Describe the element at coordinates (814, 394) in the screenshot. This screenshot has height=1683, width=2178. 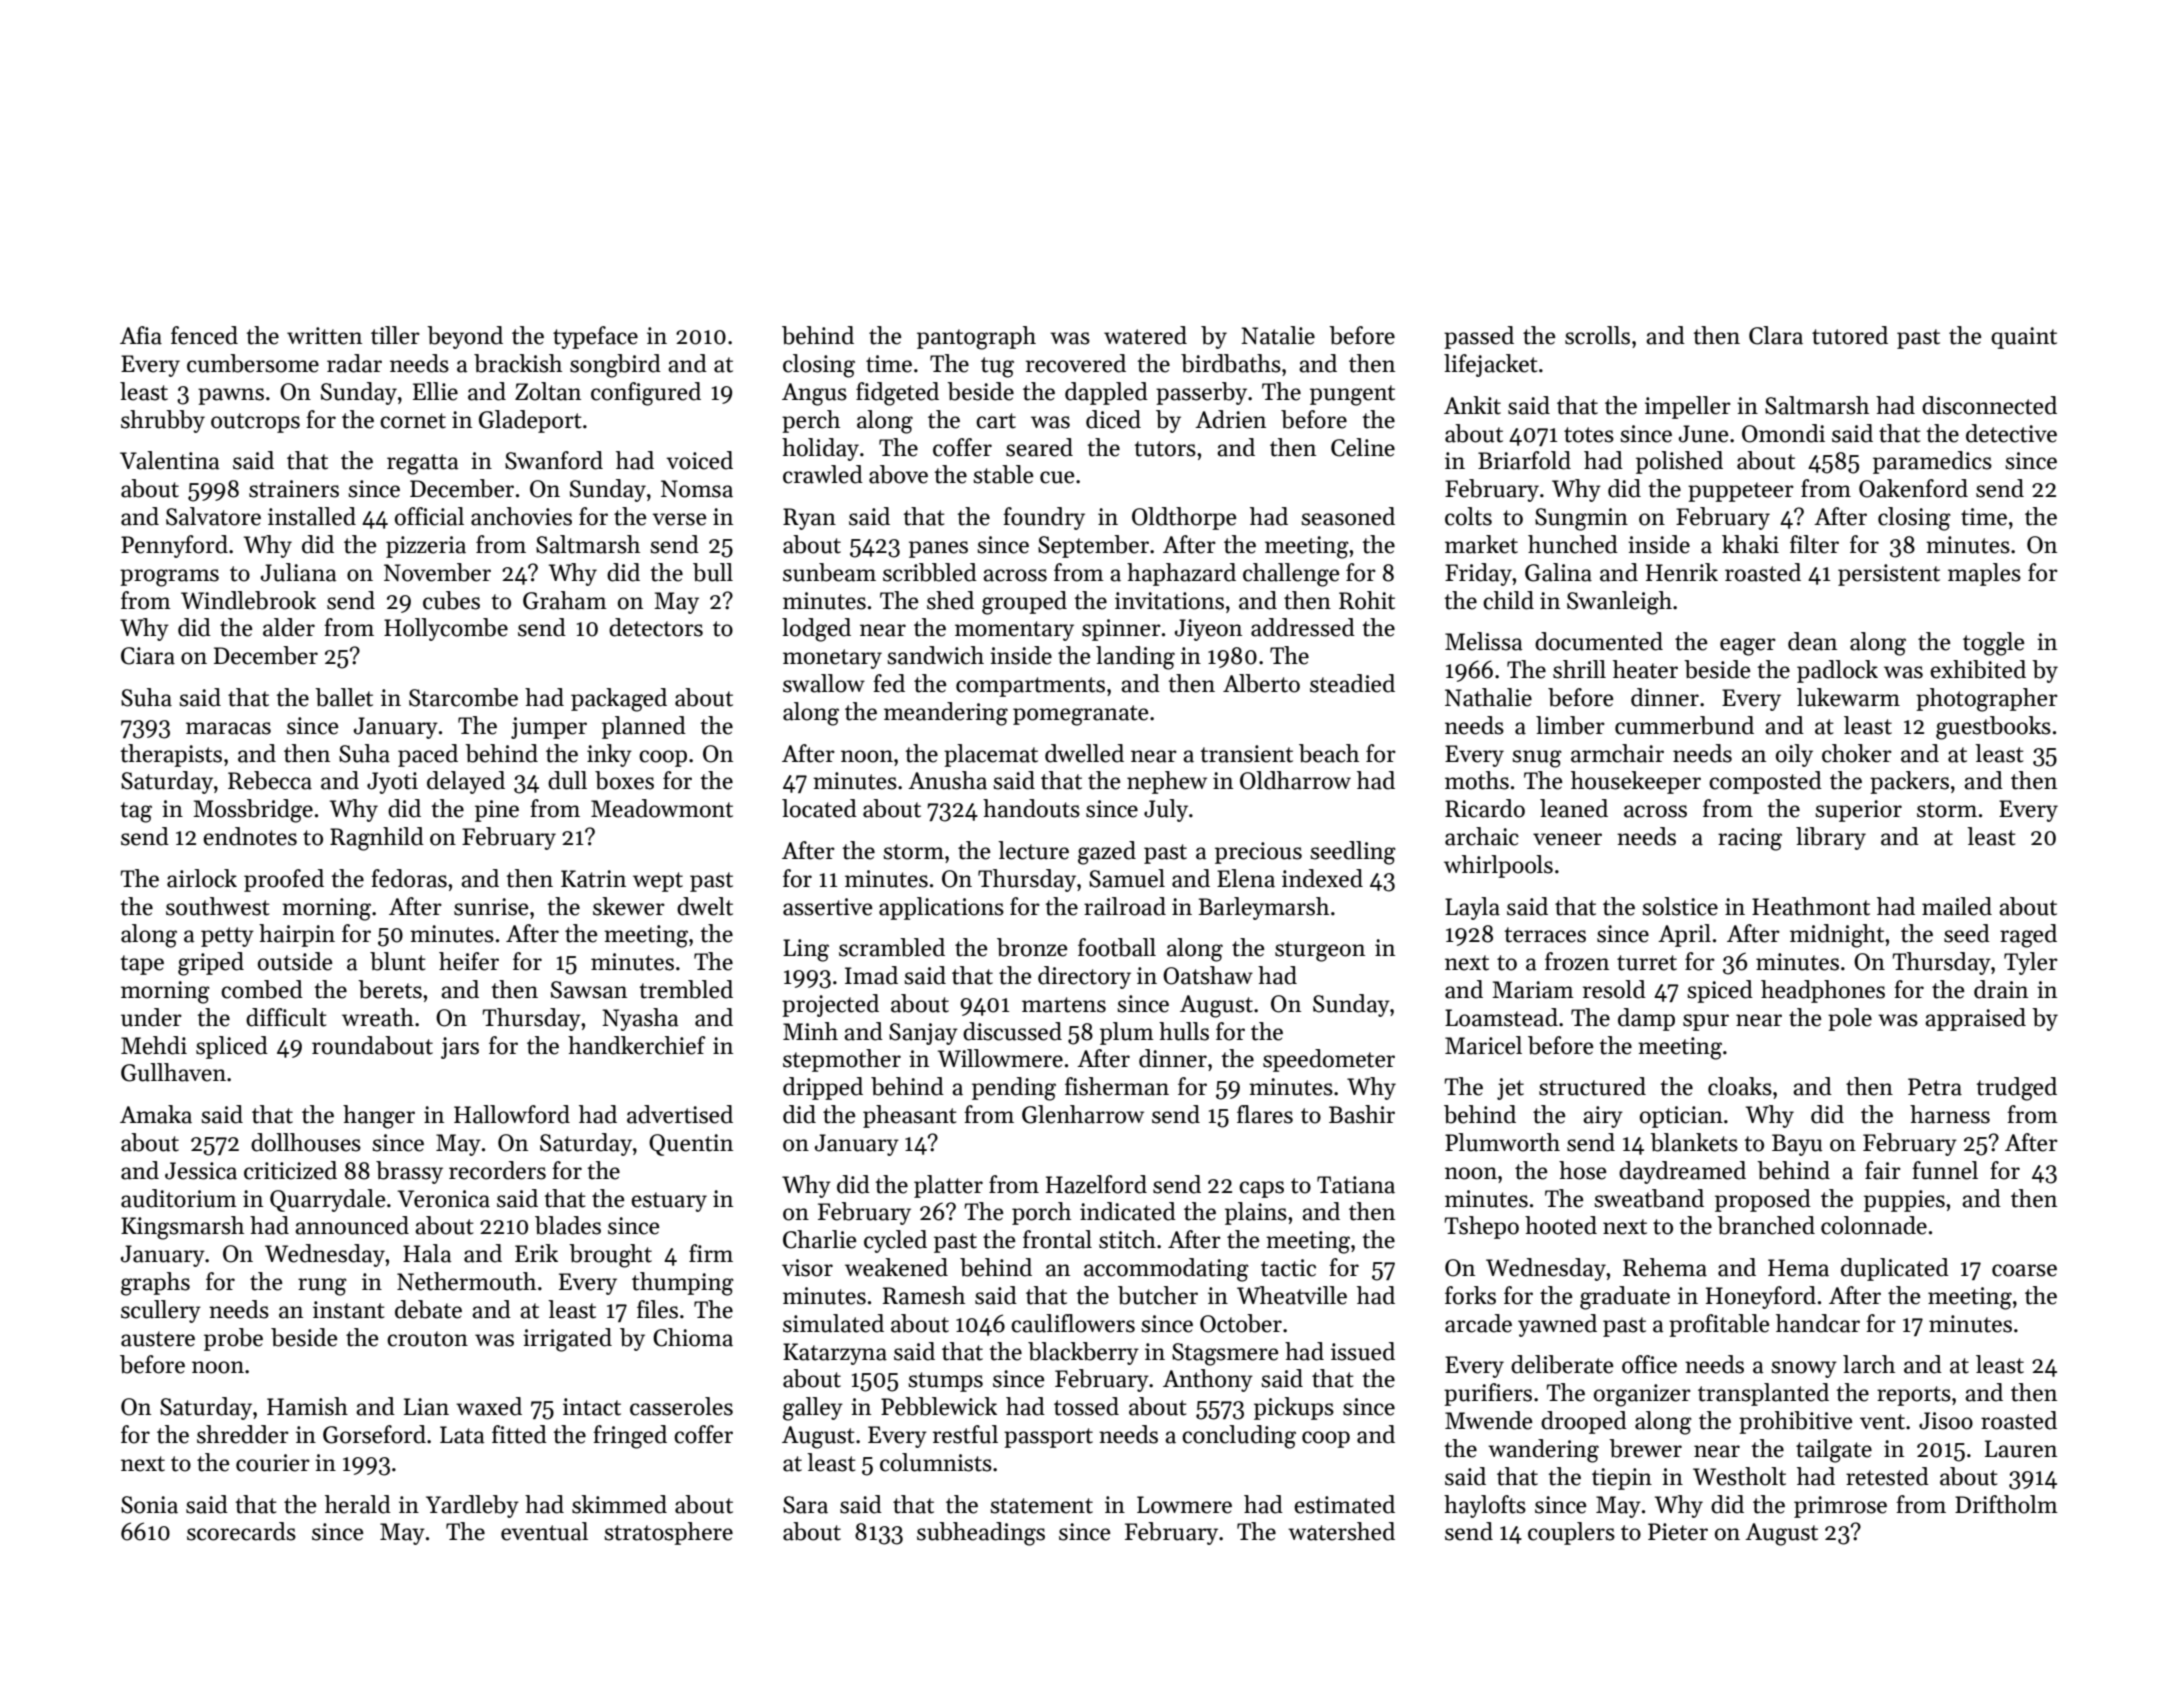
I see `Angus` at that location.
